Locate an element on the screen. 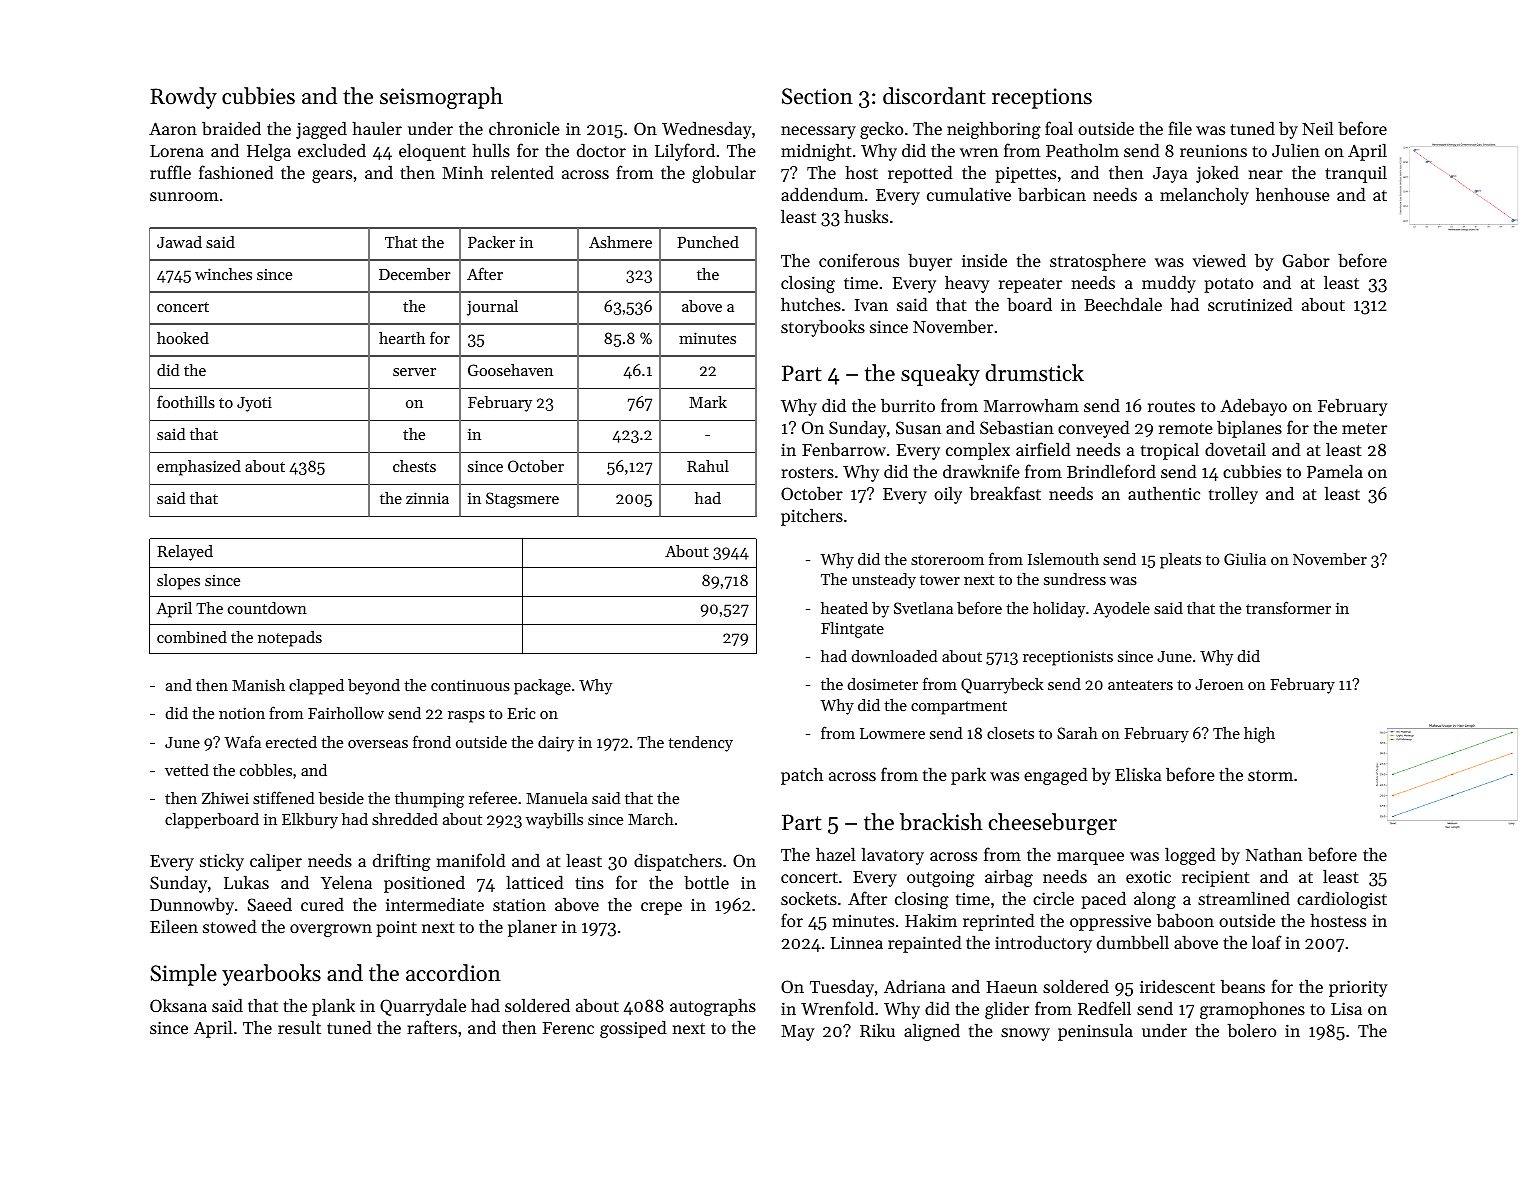 The width and height of the screenshot is (1537, 1187). autographs is located at coordinates (713, 1007).
